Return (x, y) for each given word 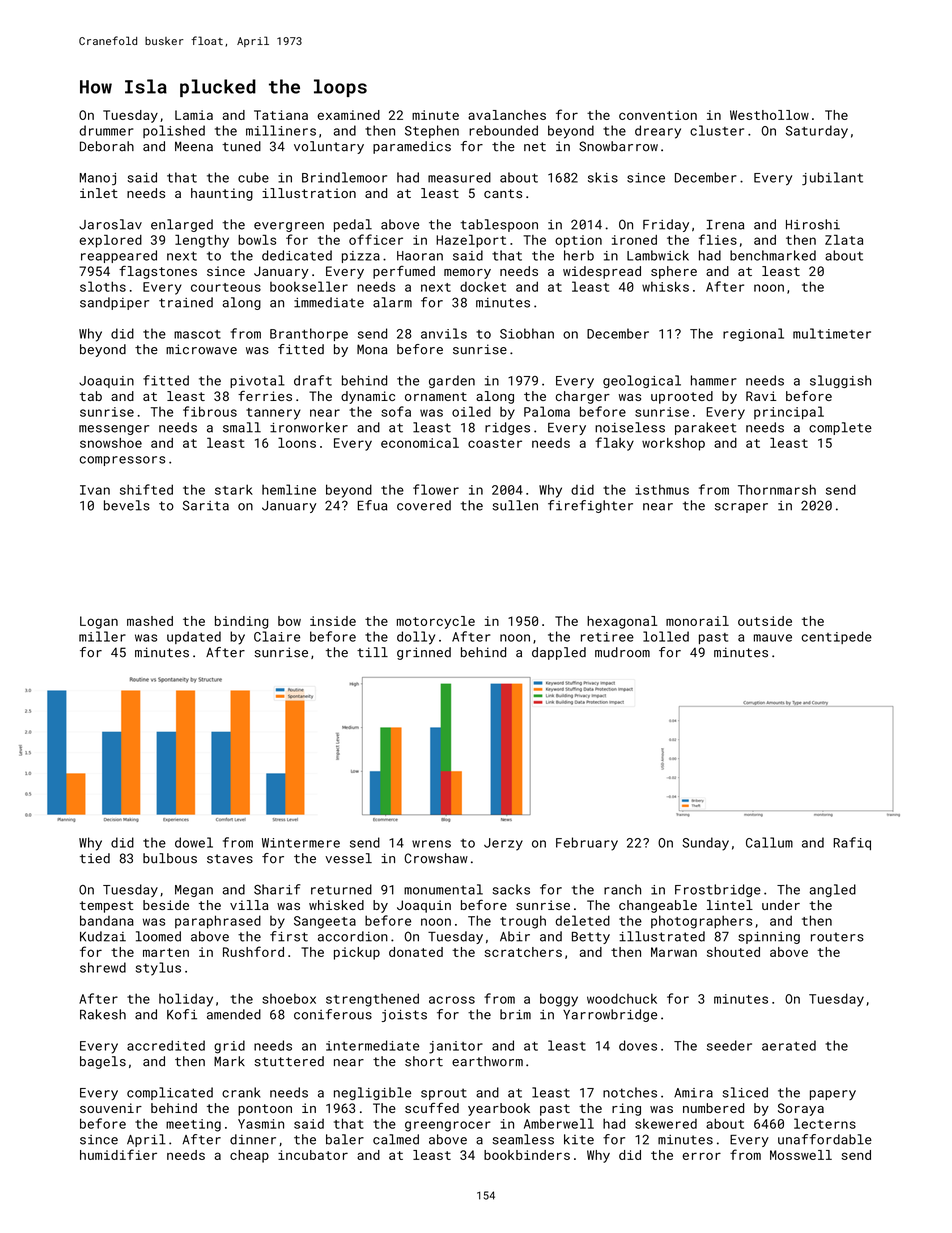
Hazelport (471, 241)
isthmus (662, 489)
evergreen (289, 227)
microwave (201, 349)
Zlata (844, 240)
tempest (107, 907)
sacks (511, 889)
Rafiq (852, 843)
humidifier (118, 1154)
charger (582, 397)
